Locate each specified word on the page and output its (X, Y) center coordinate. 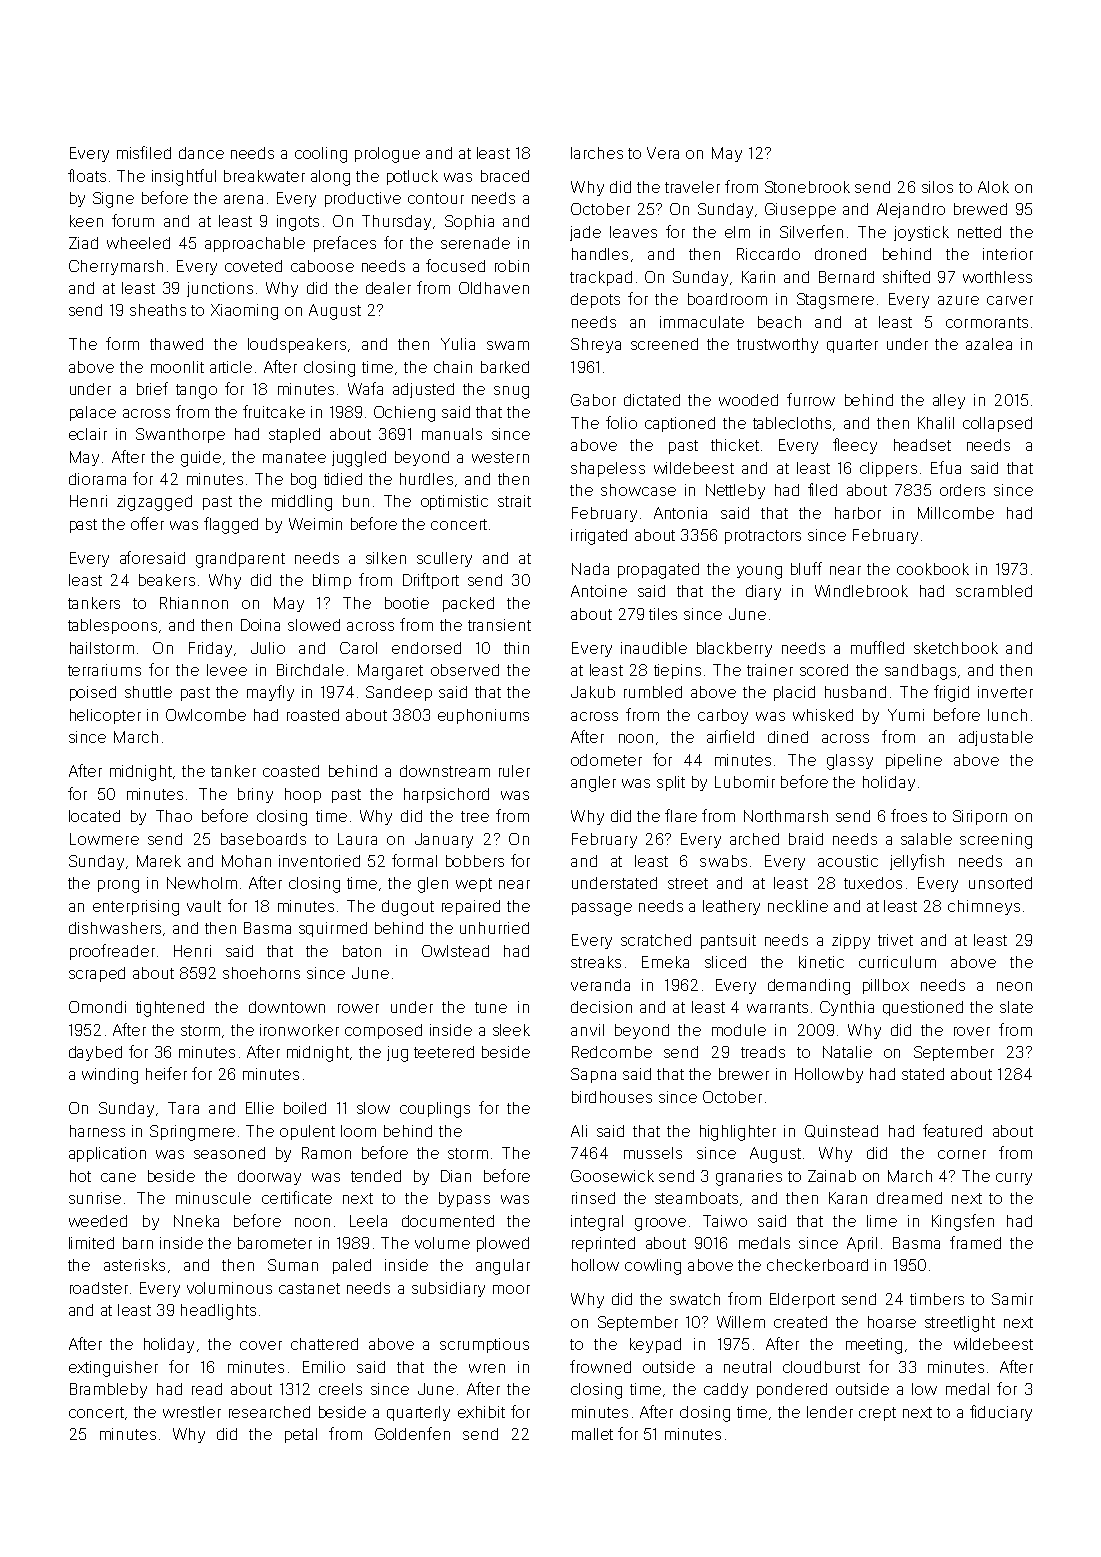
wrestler (192, 1412)
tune (491, 1007)
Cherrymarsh (116, 267)
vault (204, 906)
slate (1016, 1007)
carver (1010, 300)
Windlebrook (861, 591)
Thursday (396, 222)
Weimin (315, 524)
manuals (452, 434)
